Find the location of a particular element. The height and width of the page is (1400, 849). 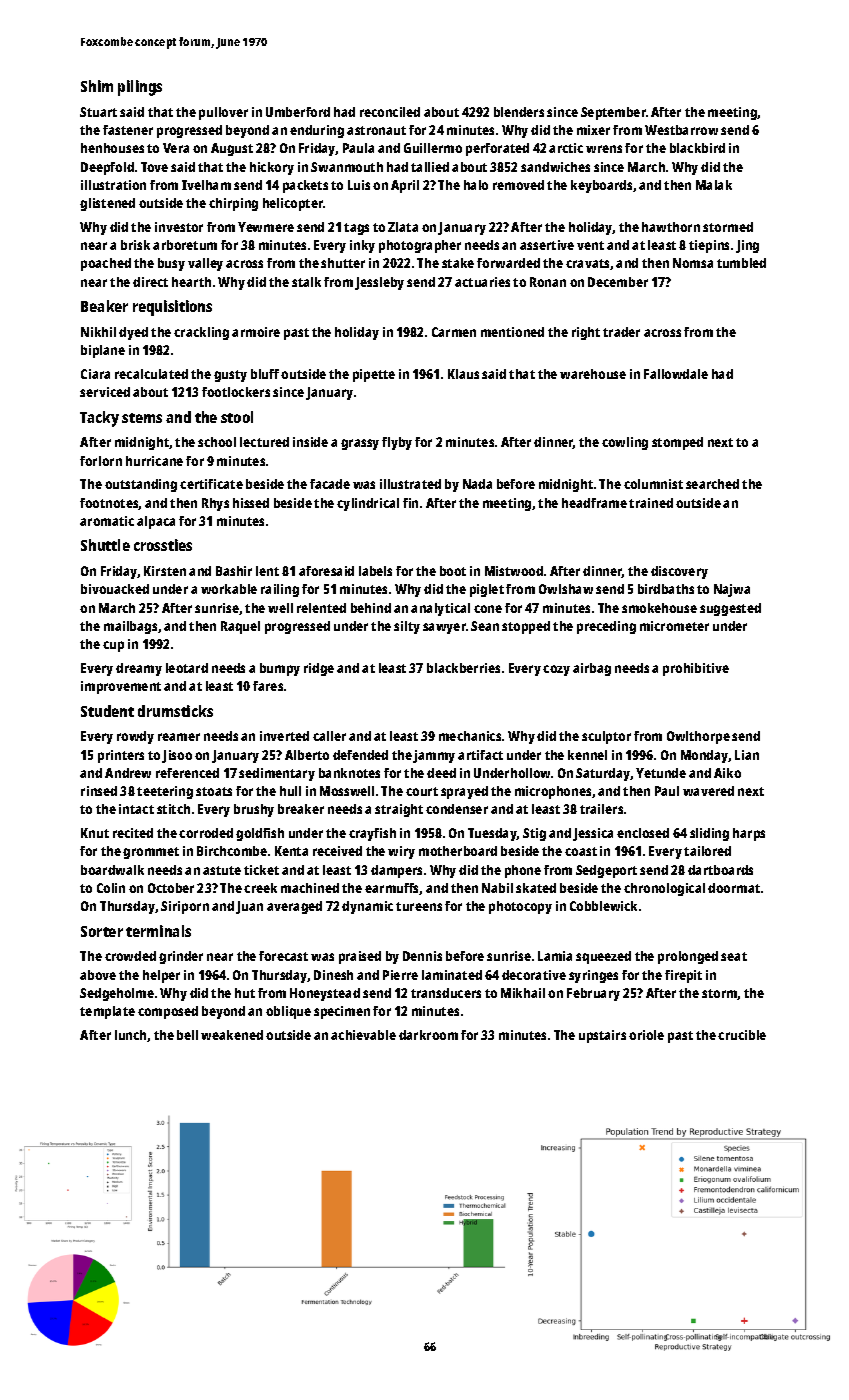

helper is located at coordinates (161, 976).
